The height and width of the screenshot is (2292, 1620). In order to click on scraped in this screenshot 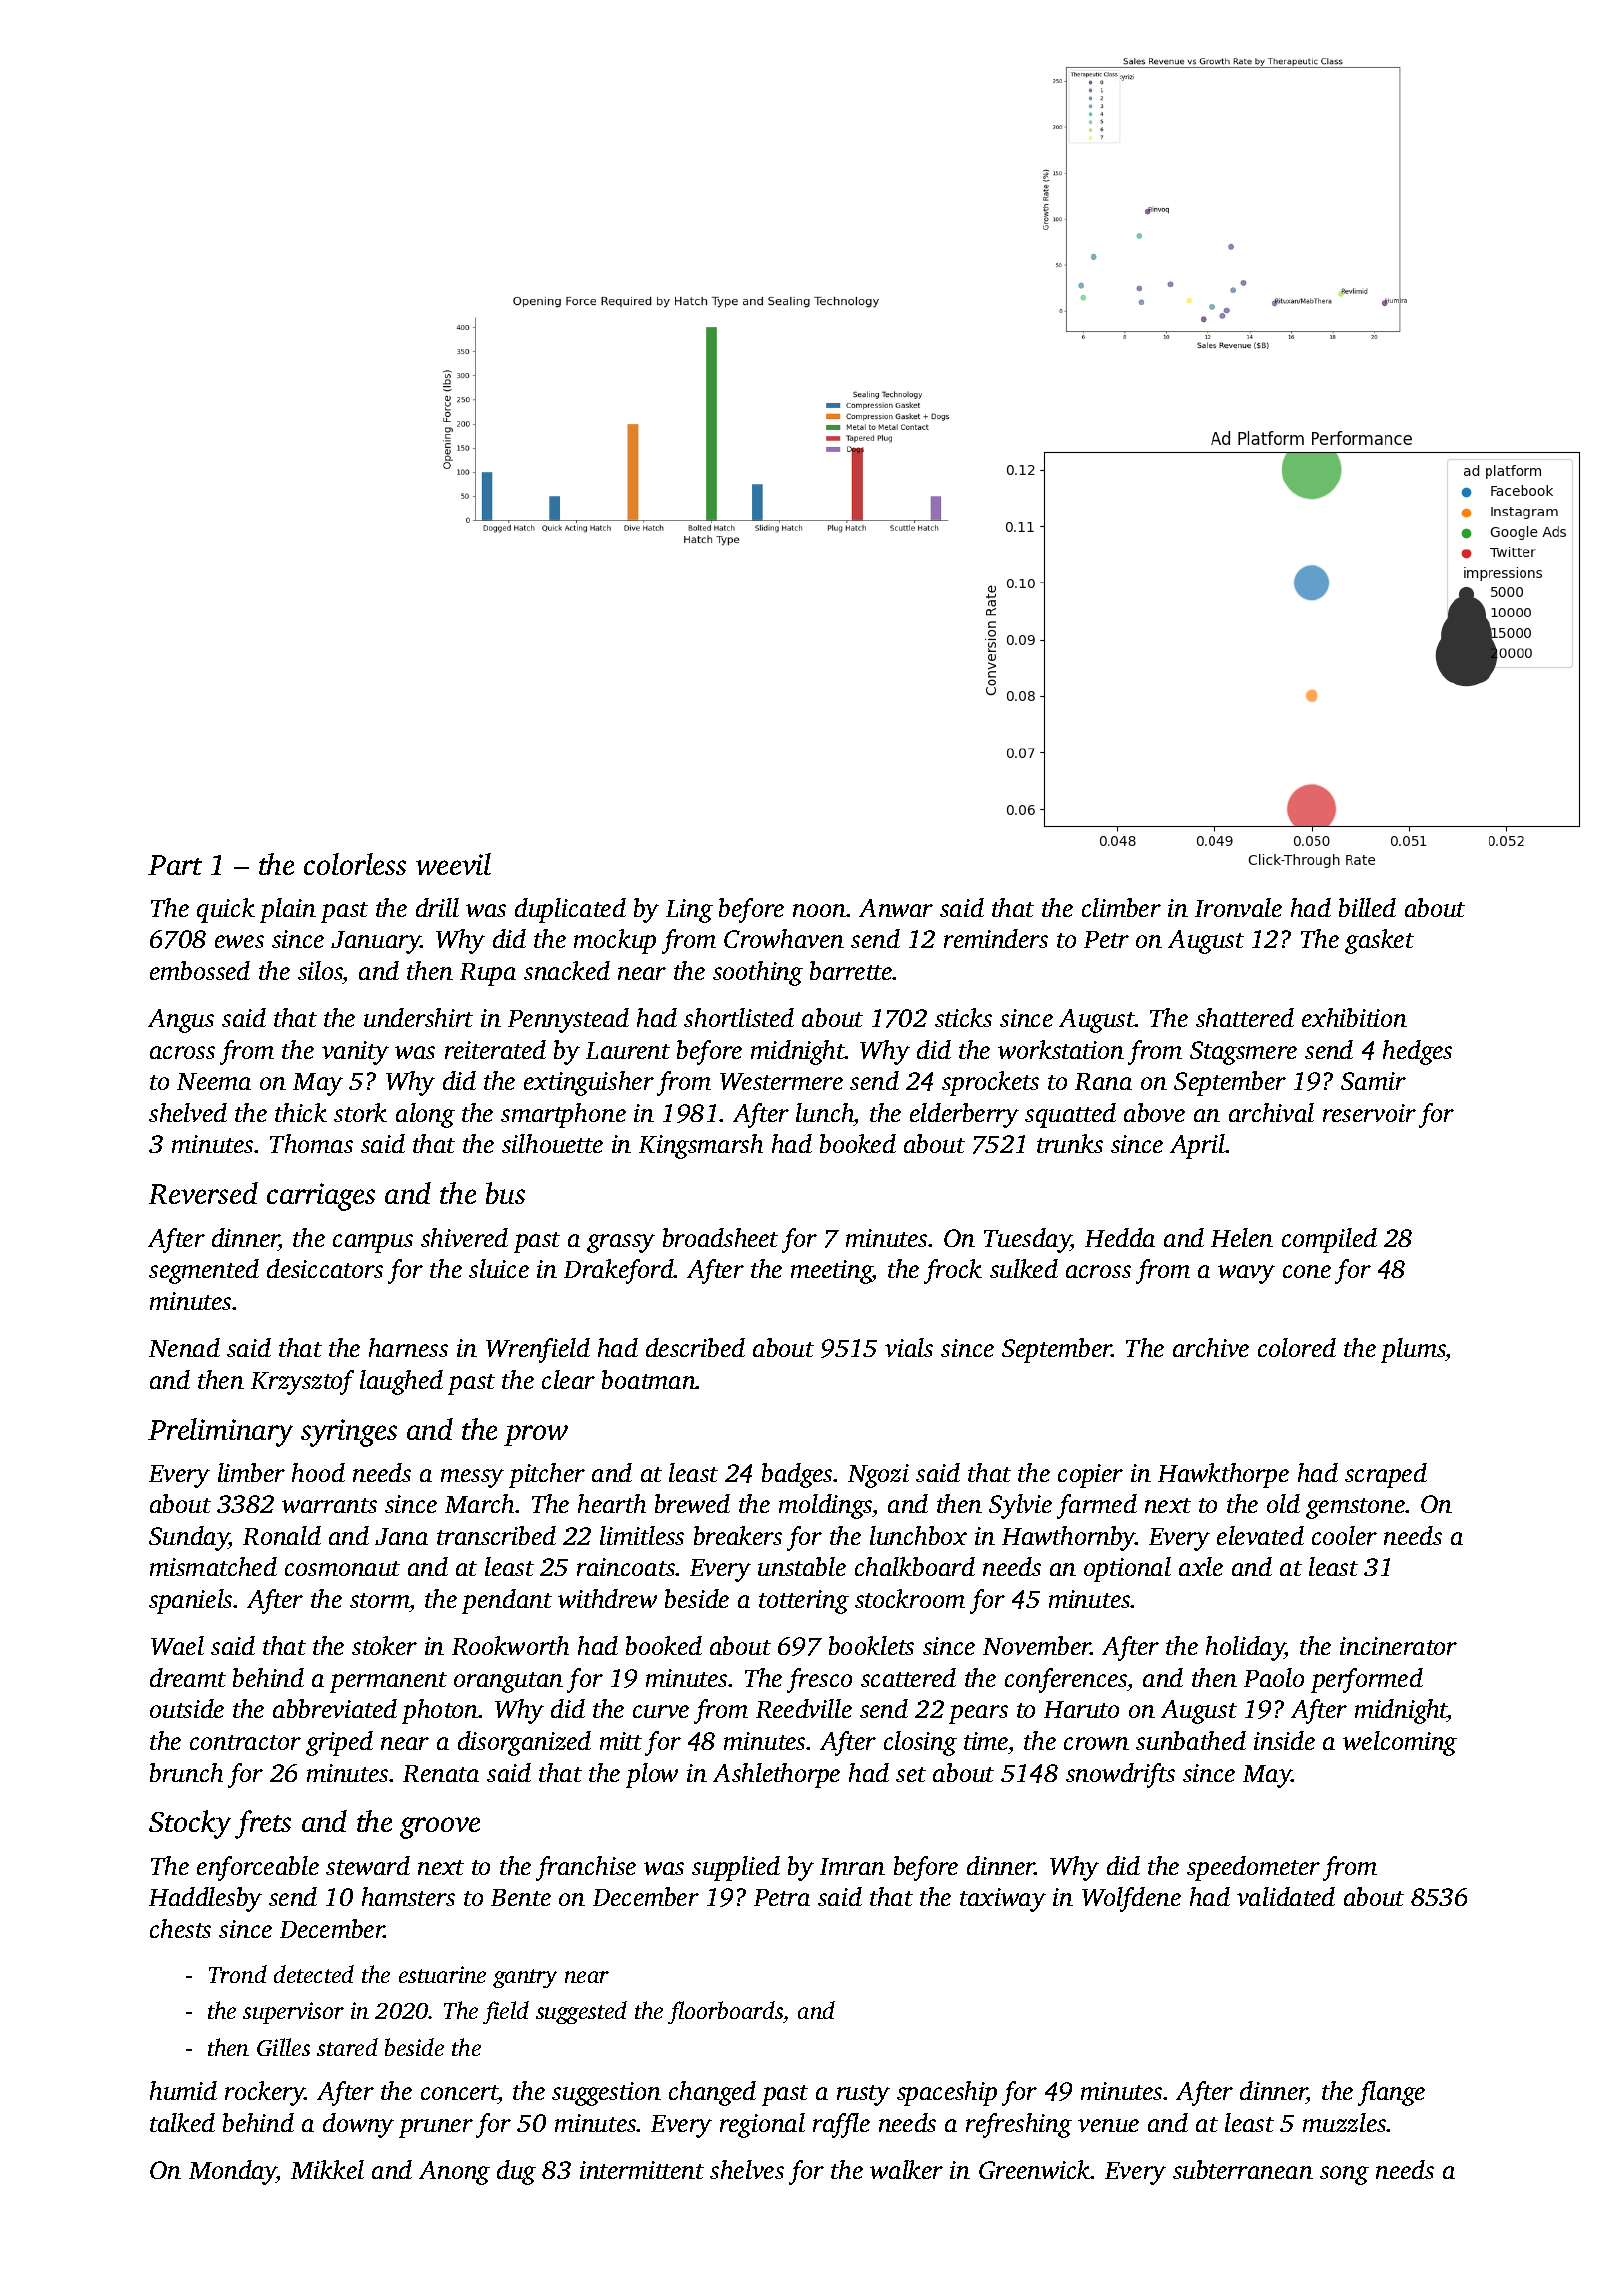, I will do `click(1386, 1475)`.
